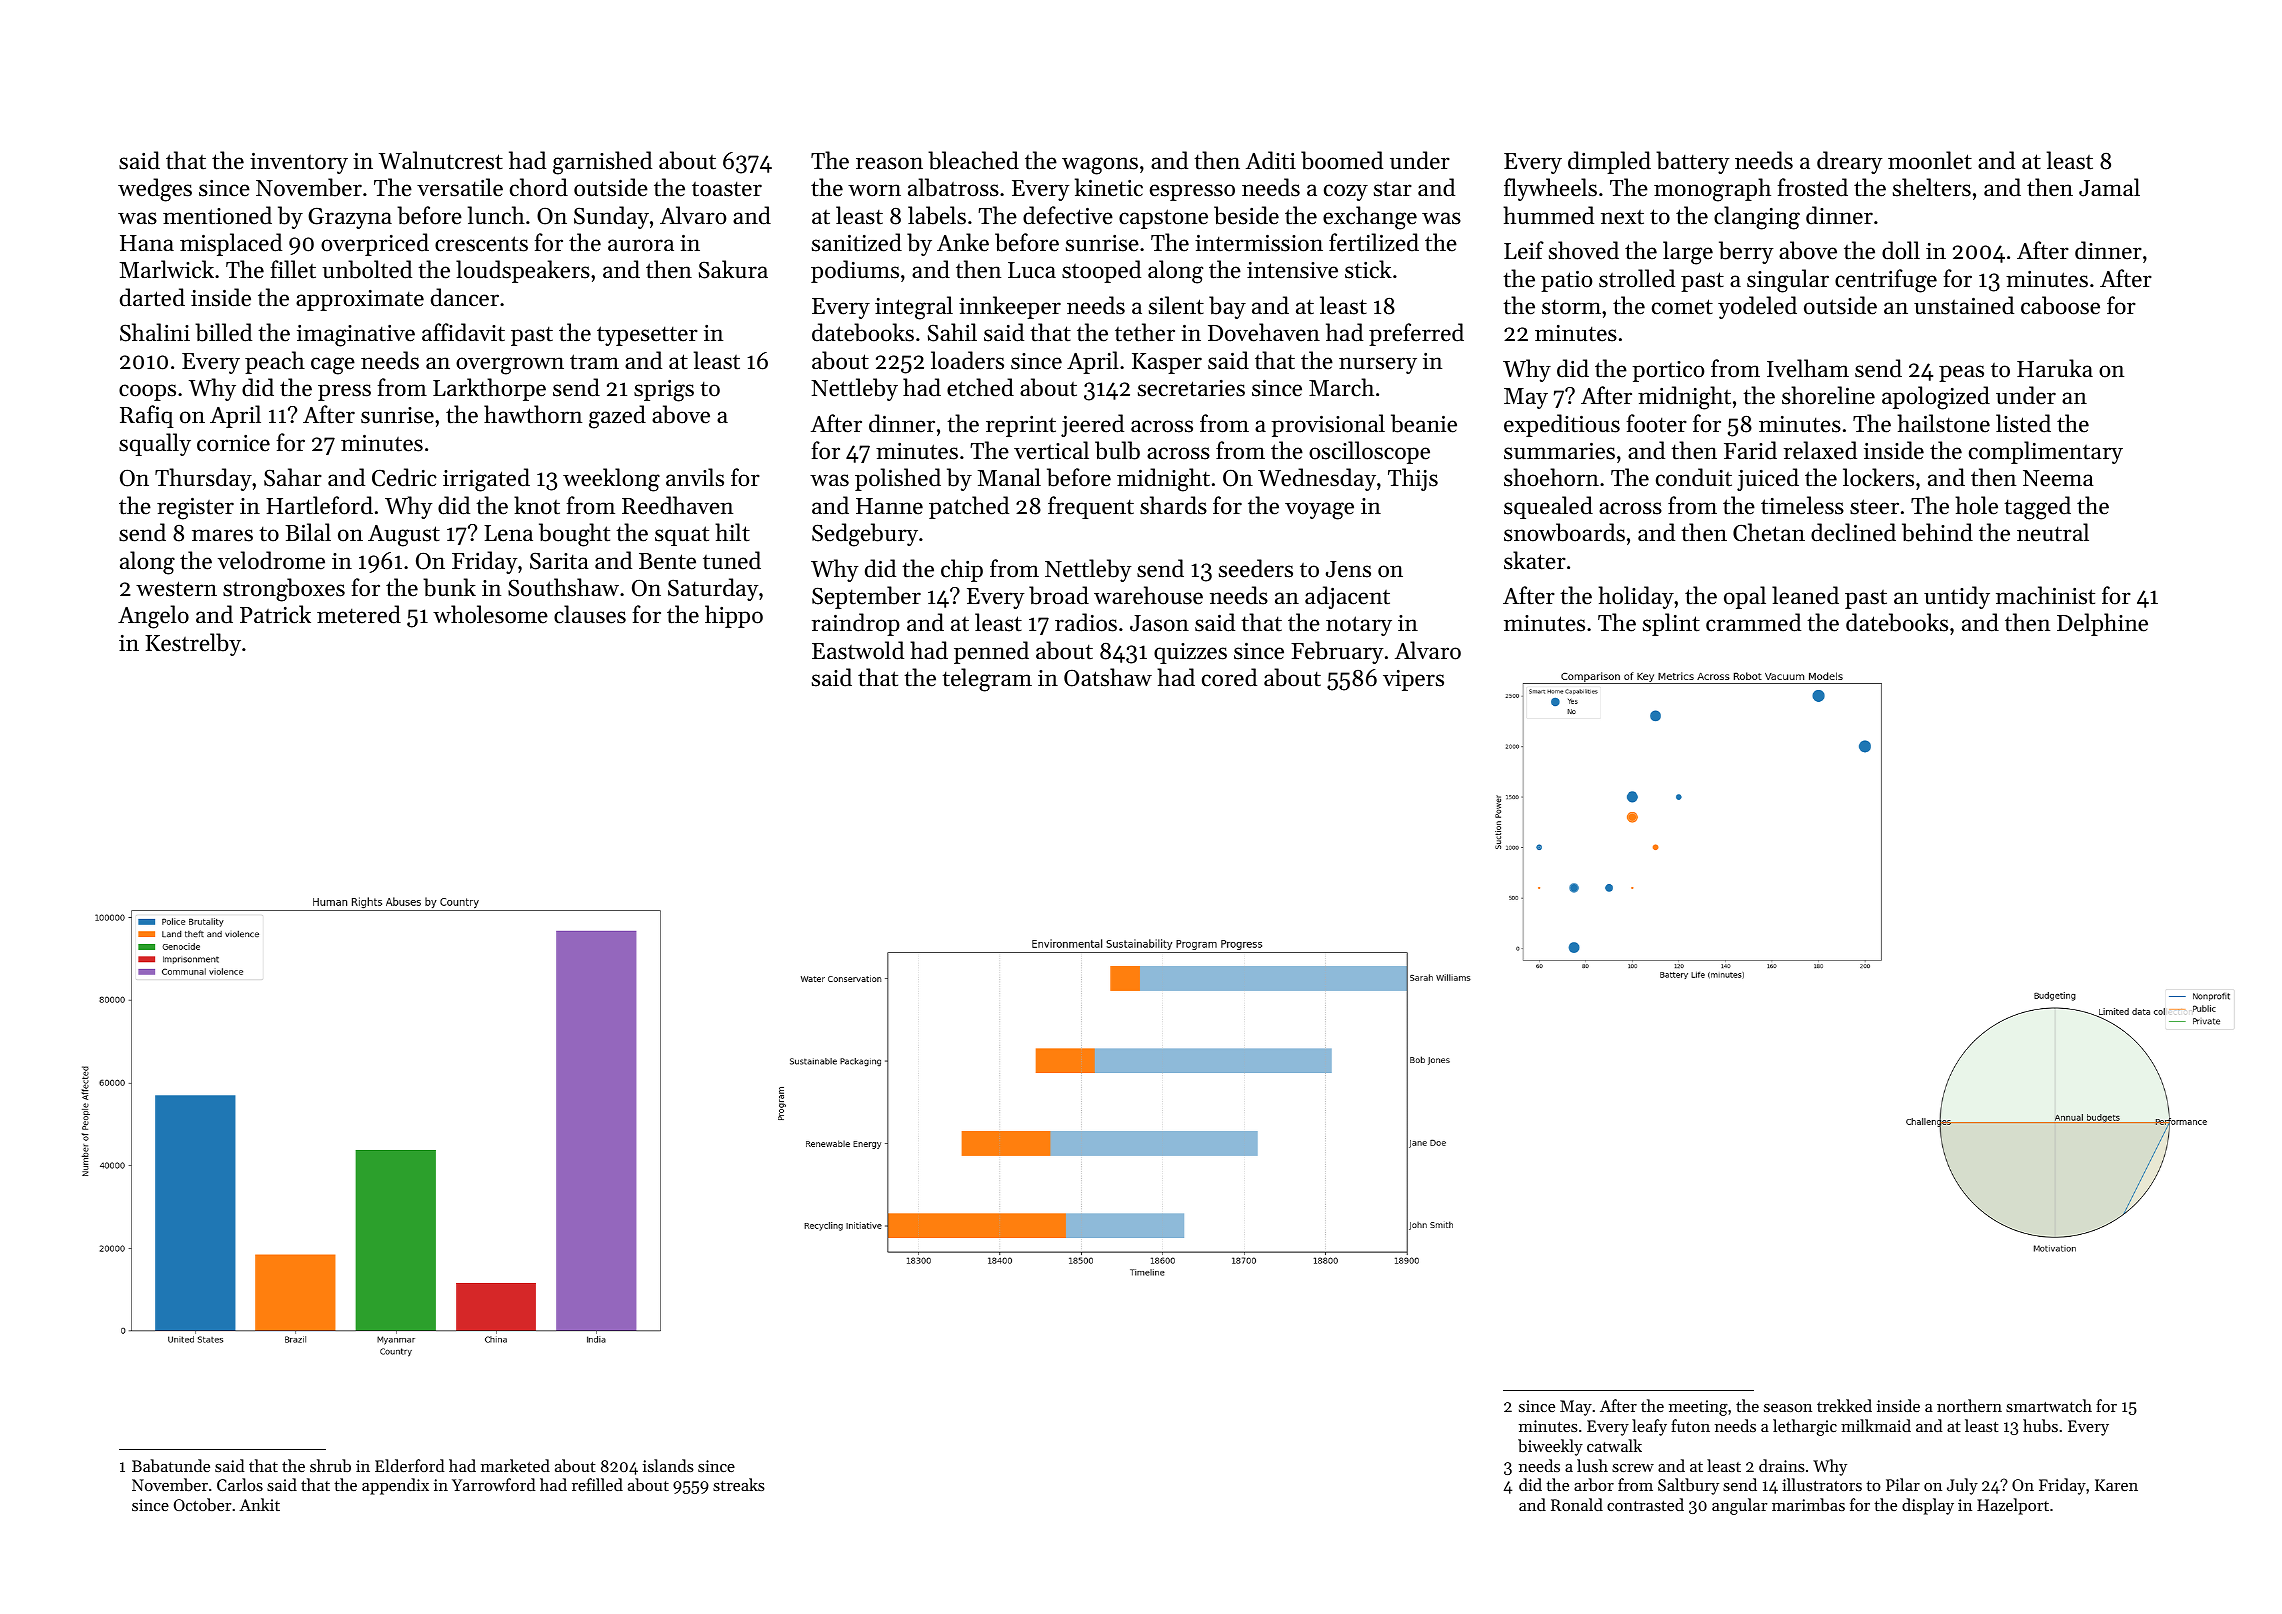 Image resolution: width=2282 pixels, height=1614 pixels. Describe the element at coordinates (641, 245) in the screenshot. I see `aurora` at that location.
